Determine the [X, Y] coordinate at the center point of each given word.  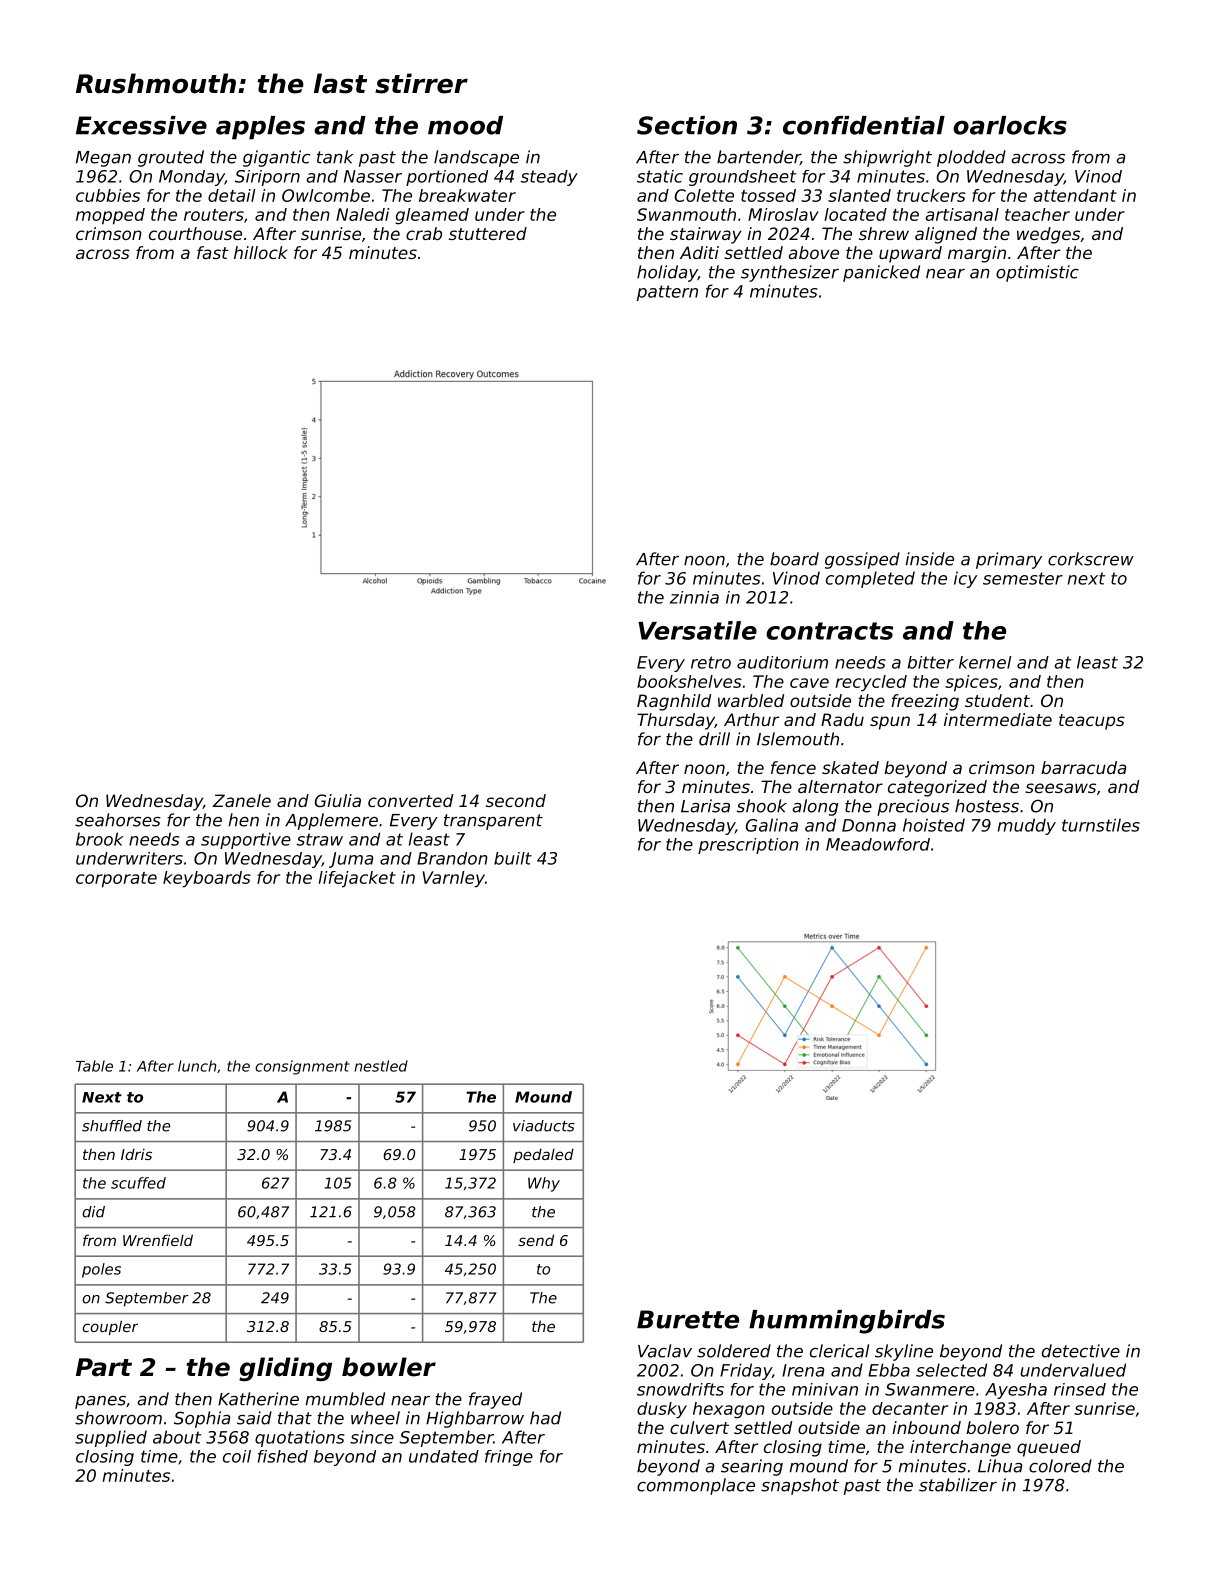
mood [465, 125]
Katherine [258, 1399]
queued [1049, 1448]
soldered [734, 1351]
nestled [381, 1066]
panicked [881, 273]
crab [424, 233]
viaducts [544, 1126]
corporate [116, 880]
